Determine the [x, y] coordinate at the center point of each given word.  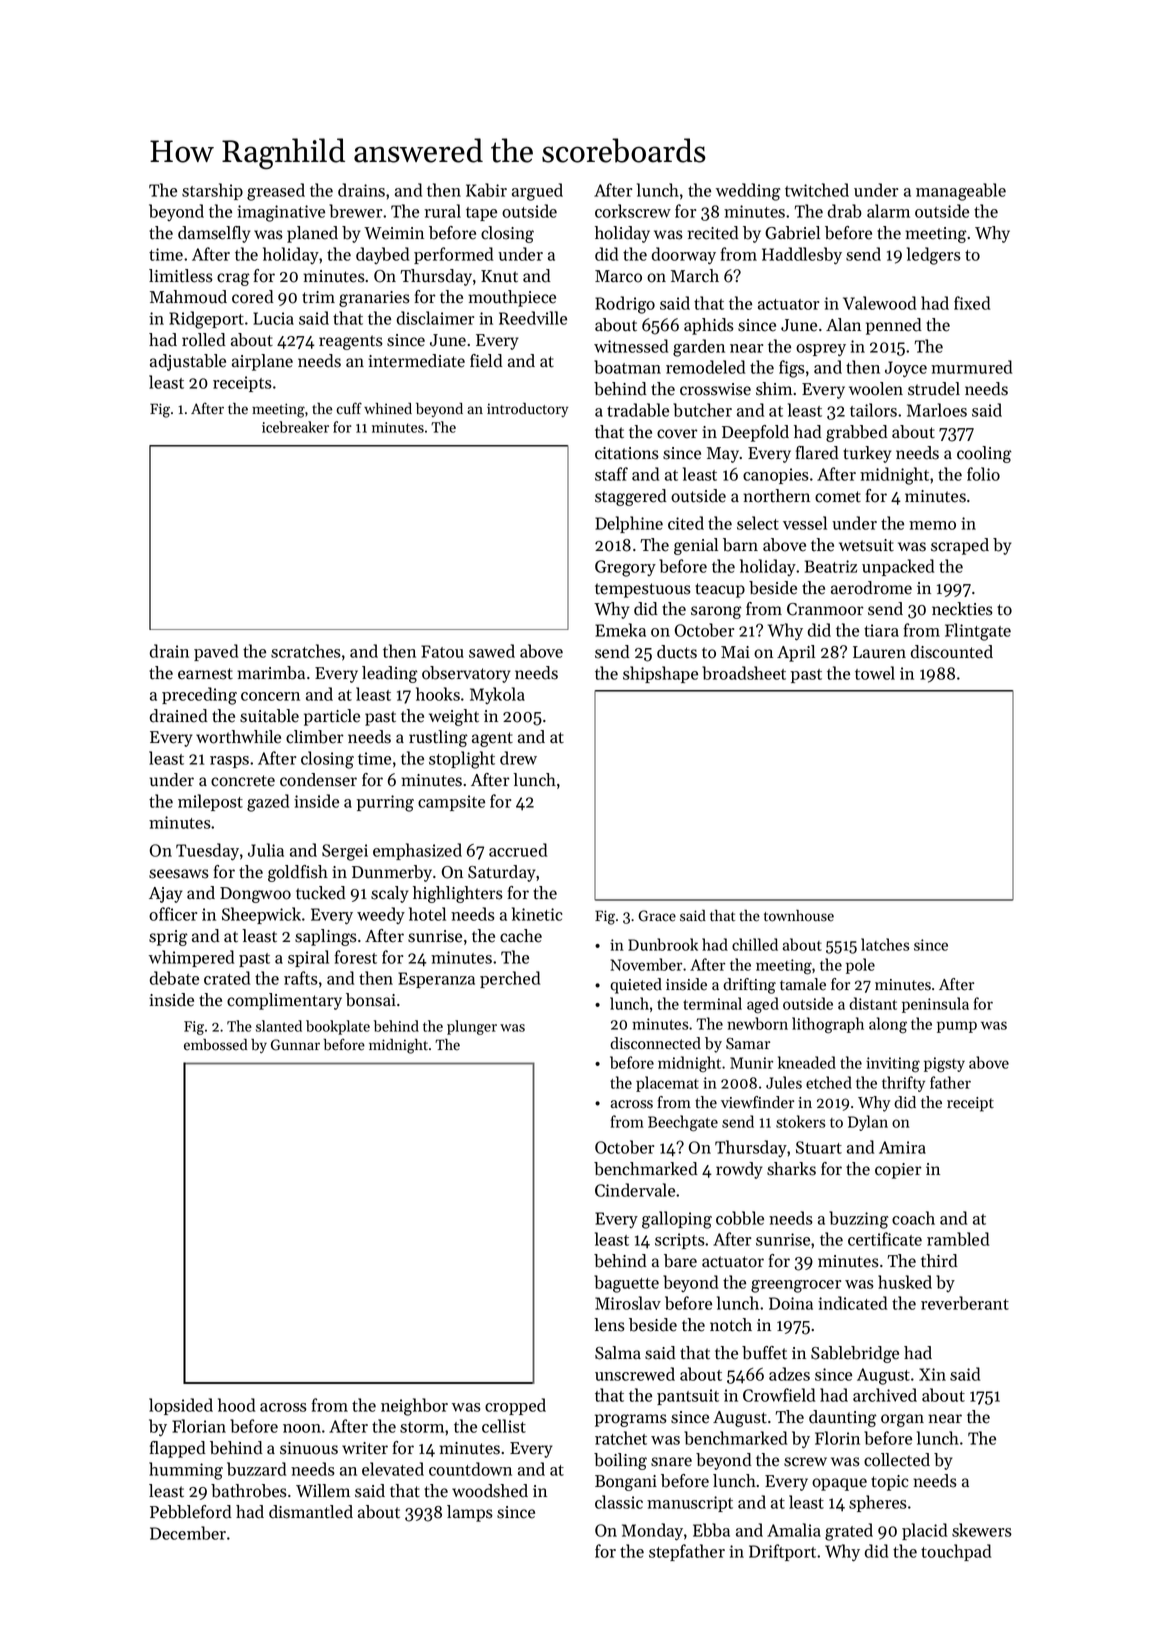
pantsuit [688, 1397]
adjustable [188, 362]
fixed [972, 303]
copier [898, 1171]
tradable [638, 410]
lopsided [181, 1406]
